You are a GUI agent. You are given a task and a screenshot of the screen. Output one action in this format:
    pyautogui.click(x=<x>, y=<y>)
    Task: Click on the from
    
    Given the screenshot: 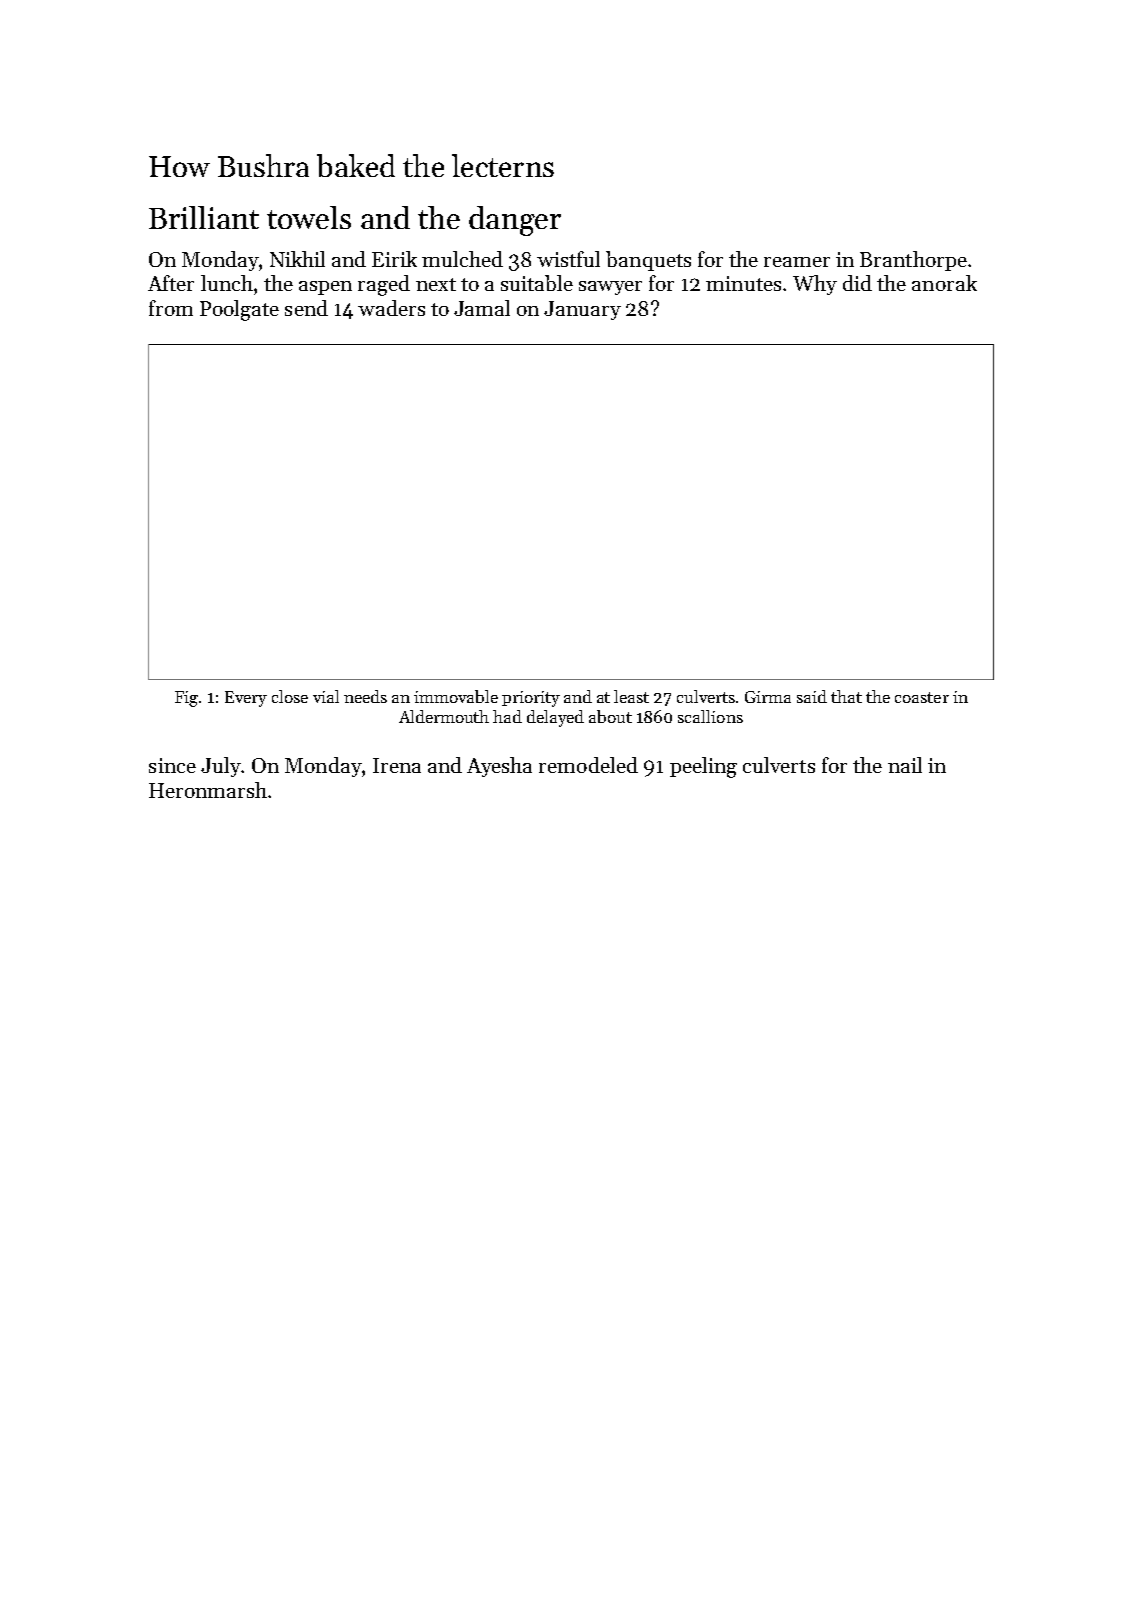 What is the action you would take?
    pyautogui.click(x=171, y=308)
